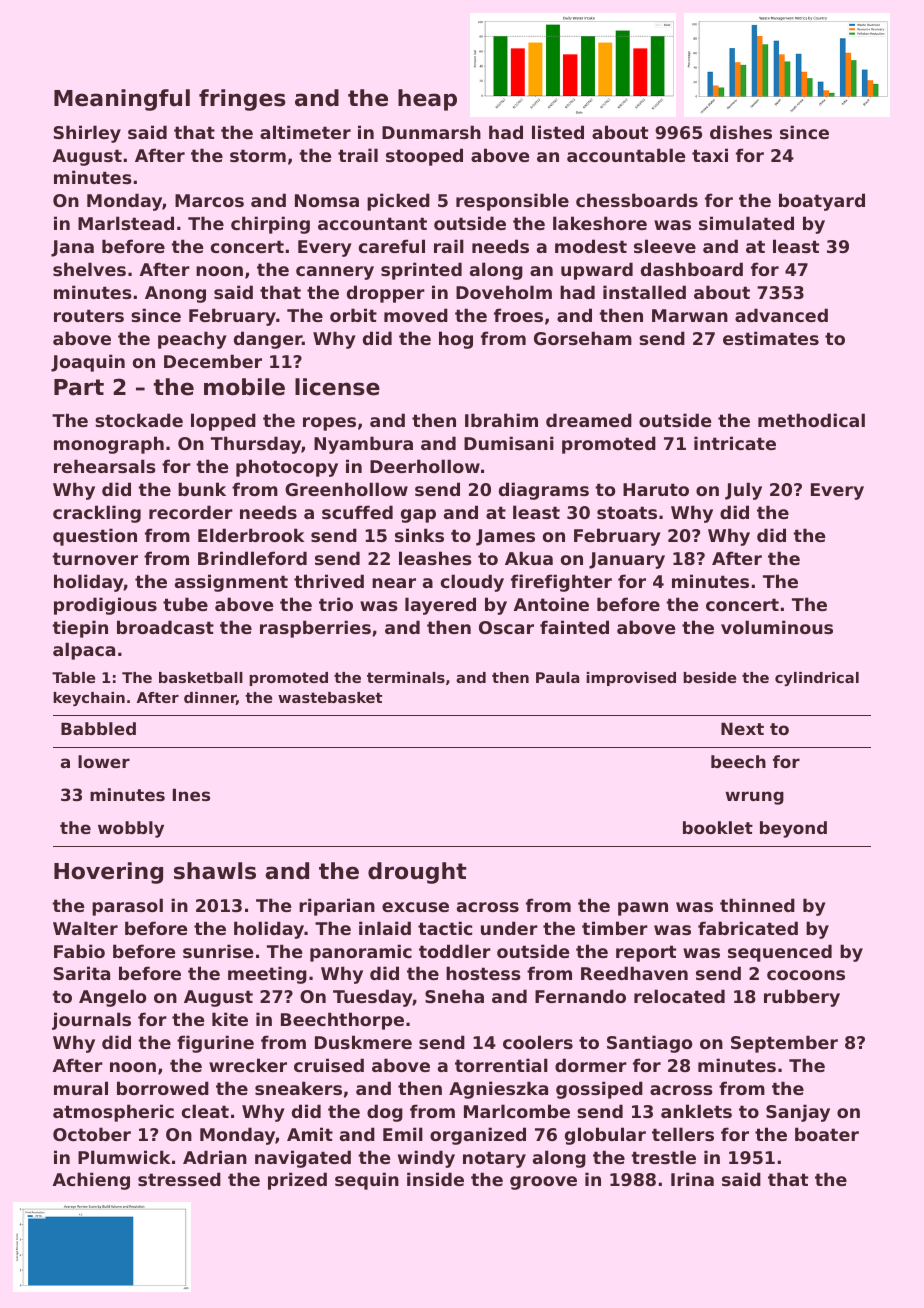 This document has height=1308, width=924. Describe the element at coordinates (126, 223) in the document. I see `Marlstead` at that location.
